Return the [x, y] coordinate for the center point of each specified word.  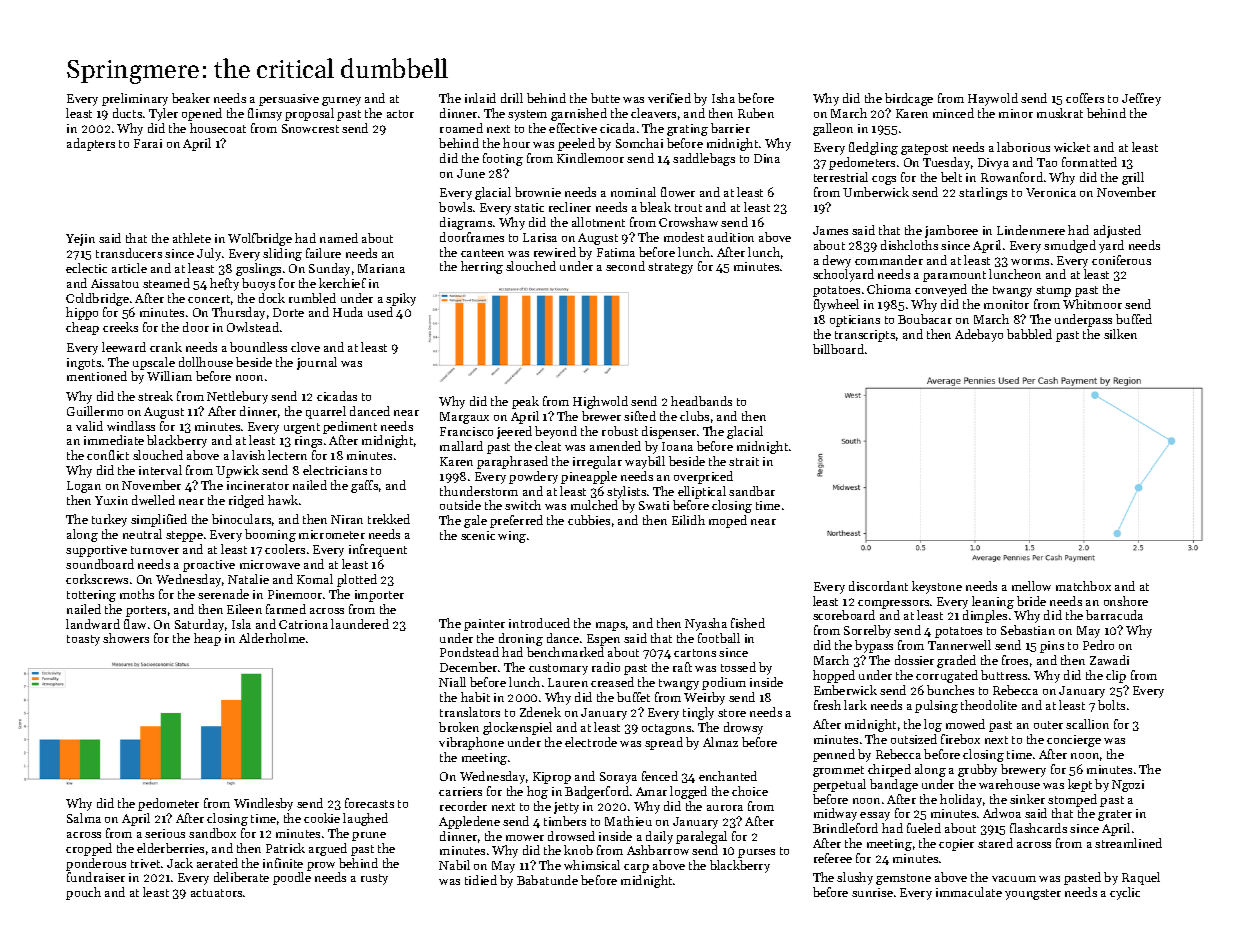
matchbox [1083, 586]
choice [750, 791]
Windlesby [263, 804]
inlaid [480, 98]
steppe [184, 536]
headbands [701, 401]
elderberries [170, 848]
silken [1120, 334]
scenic [478, 535]
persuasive [289, 100]
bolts [1111, 705]
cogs [884, 180]
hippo [82, 313]
